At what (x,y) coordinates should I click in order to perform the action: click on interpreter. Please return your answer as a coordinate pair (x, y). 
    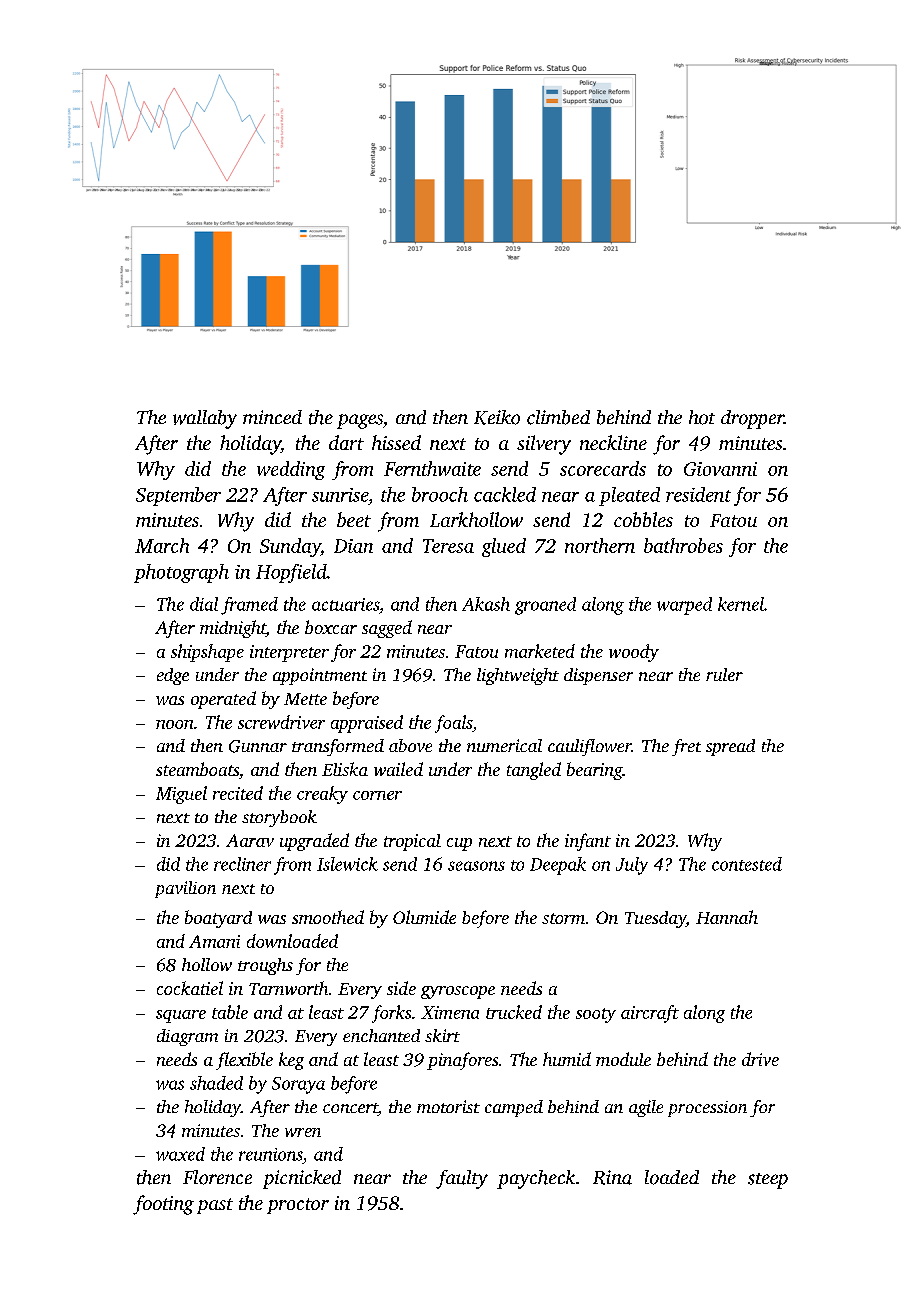
    Looking at the image, I should click on (289, 653).
